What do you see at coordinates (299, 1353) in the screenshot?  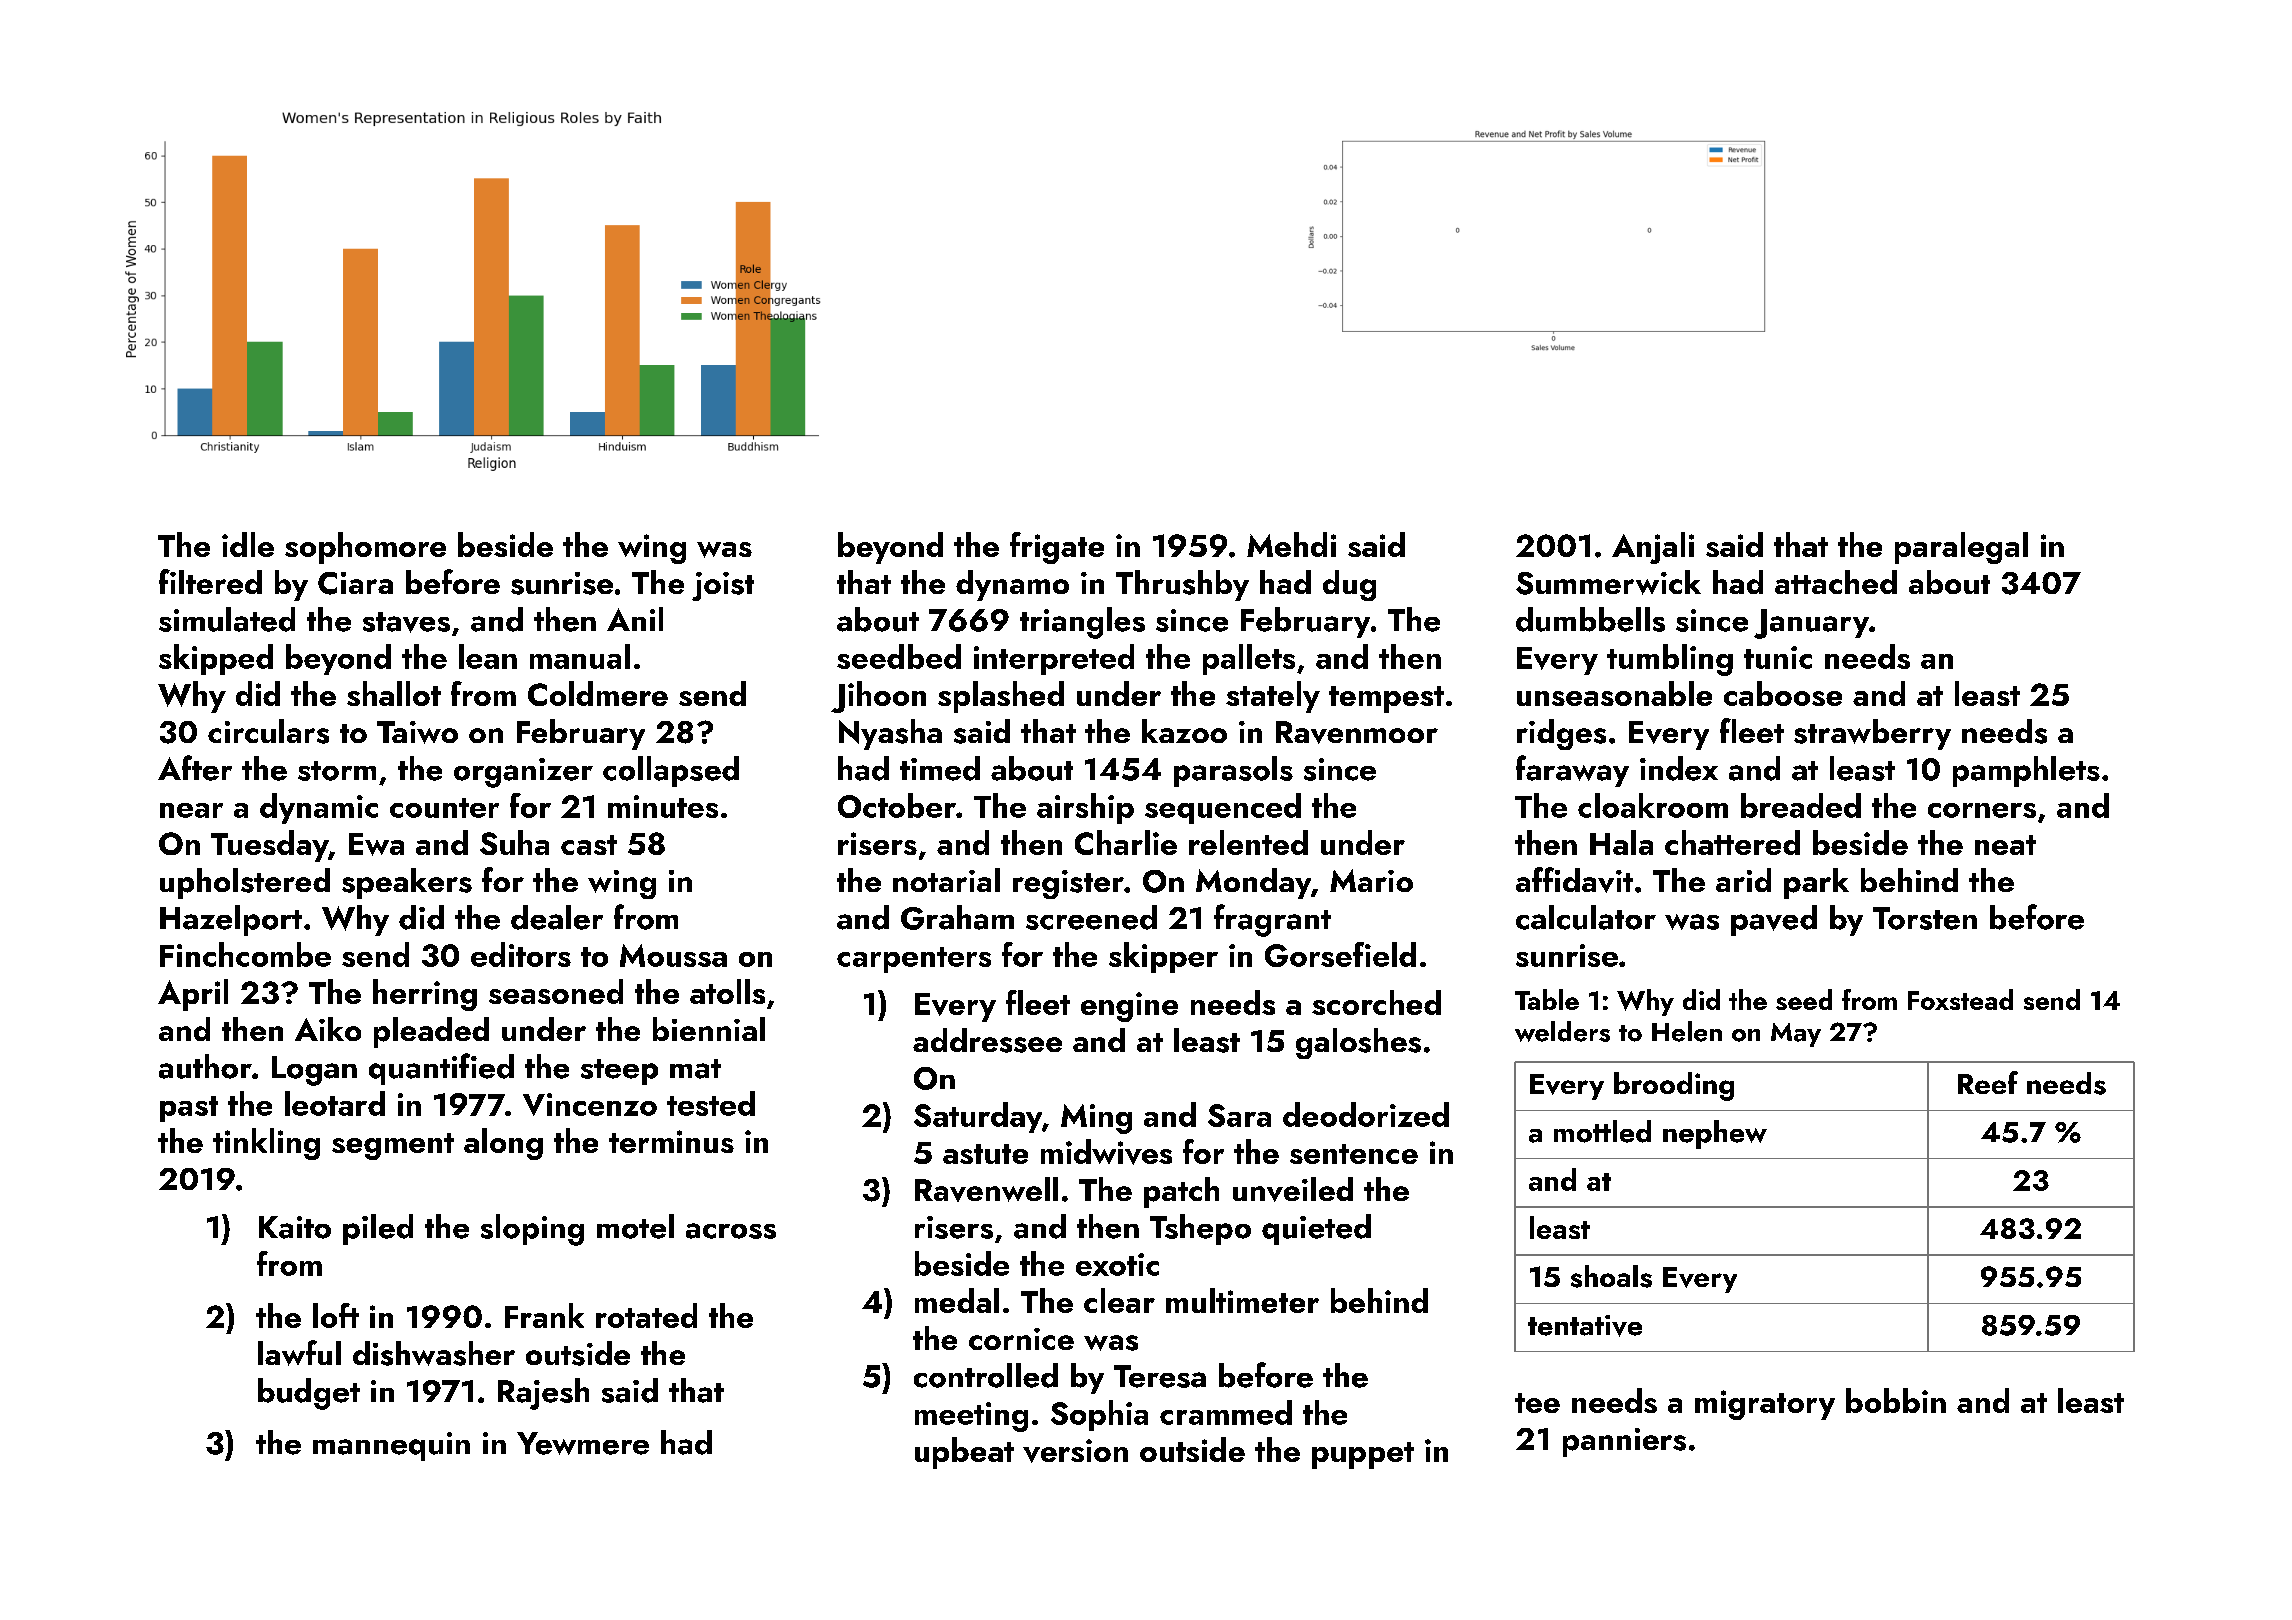 I see `lawful` at bounding box center [299, 1353].
